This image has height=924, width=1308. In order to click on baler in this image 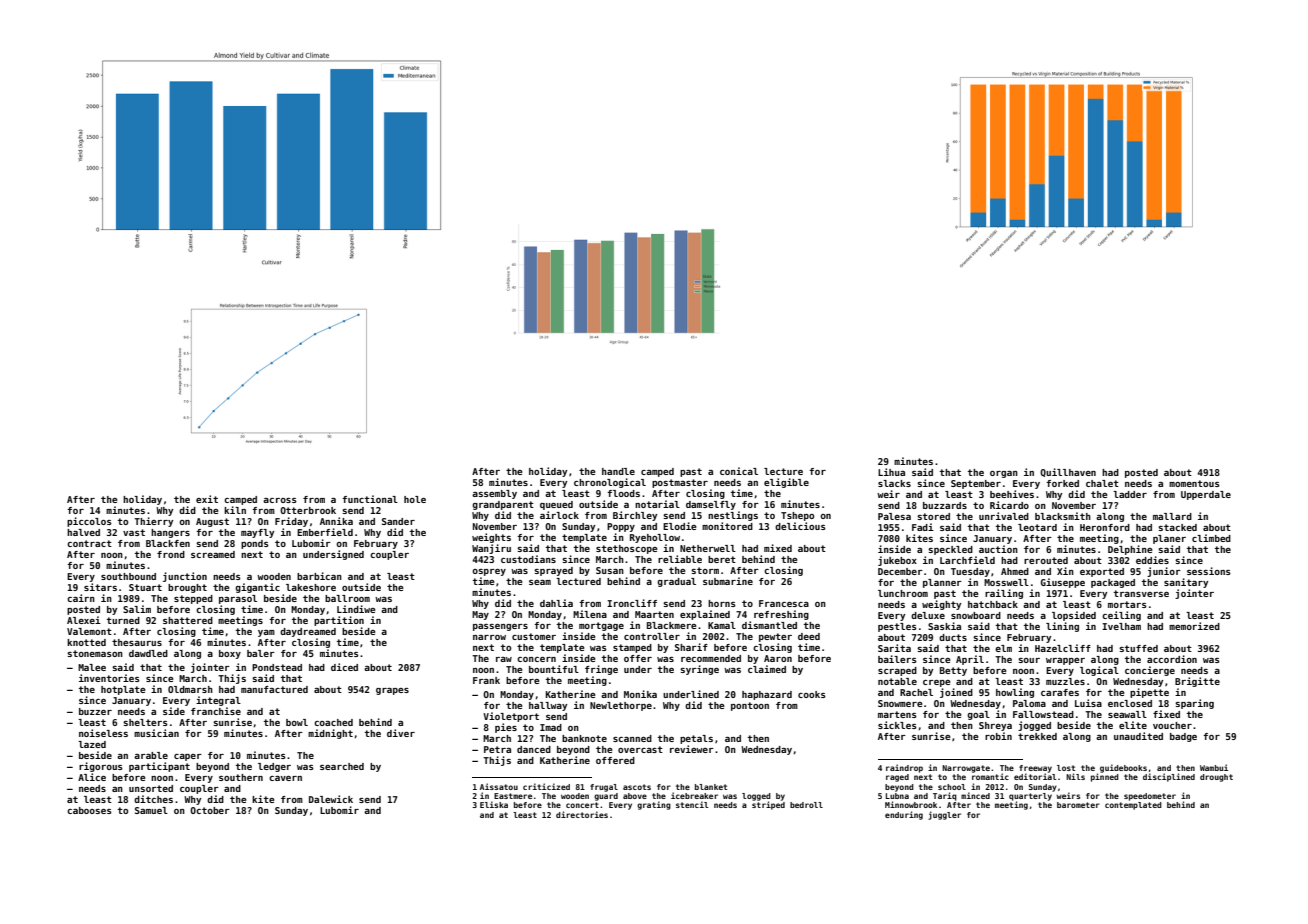, I will do `click(261, 653)`.
